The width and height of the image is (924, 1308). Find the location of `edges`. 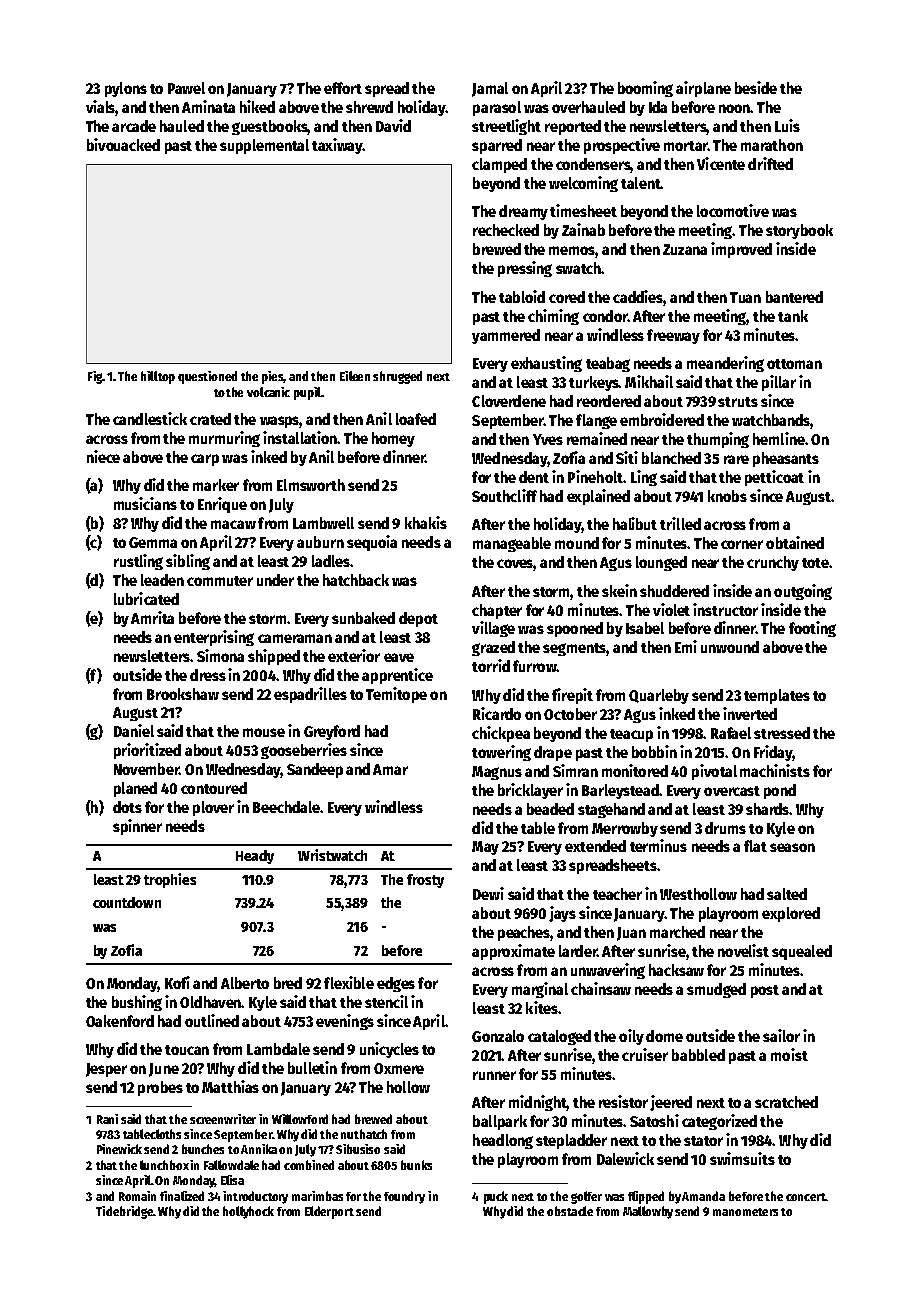

edges is located at coordinates (396, 984).
